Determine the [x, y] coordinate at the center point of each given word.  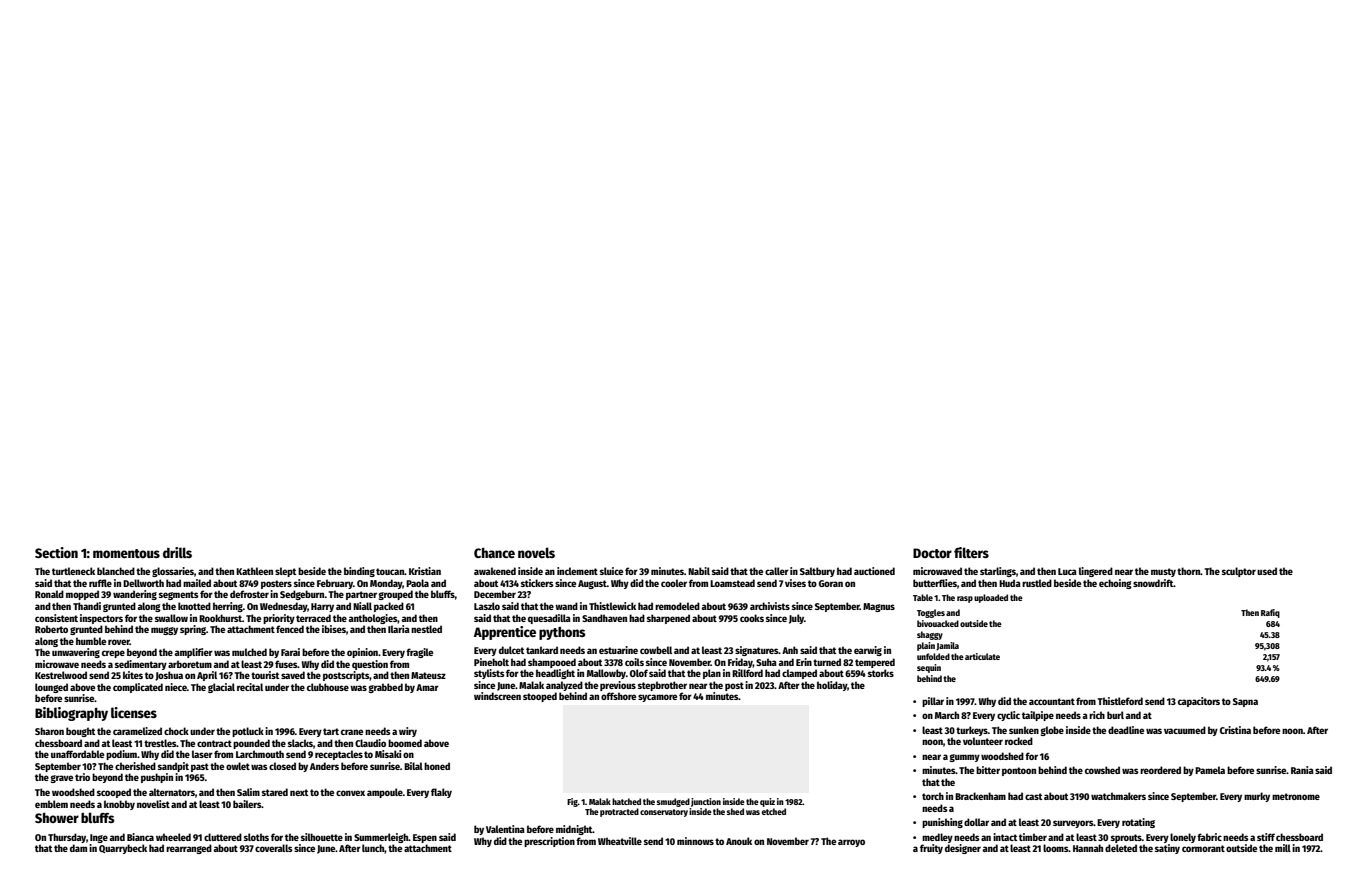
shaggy [930, 635]
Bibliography [71, 714]
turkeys [972, 731]
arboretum [190, 664]
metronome [1296, 796]
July [796, 619]
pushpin [157, 778]
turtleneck [73, 571]
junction [706, 802]
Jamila [947, 646]
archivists [770, 606]
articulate [982, 656]
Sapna [1245, 702]
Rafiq [1270, 613]
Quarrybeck [123, 849]
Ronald [49, 594]
